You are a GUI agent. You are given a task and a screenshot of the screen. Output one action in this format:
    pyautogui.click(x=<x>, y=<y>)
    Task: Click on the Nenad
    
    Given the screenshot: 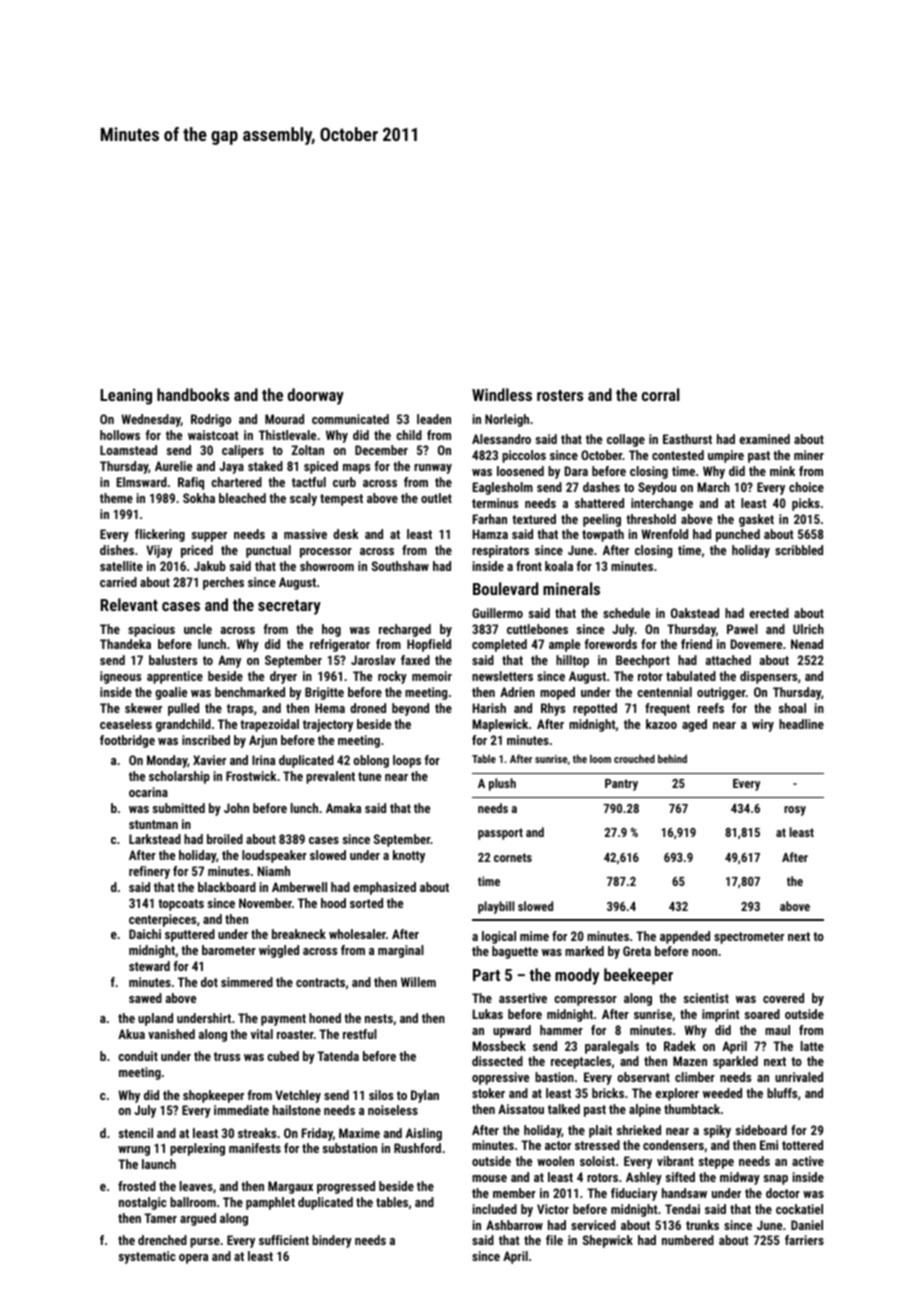 What is the action you would take?
    pyautogui.click(x=807, y=644)
